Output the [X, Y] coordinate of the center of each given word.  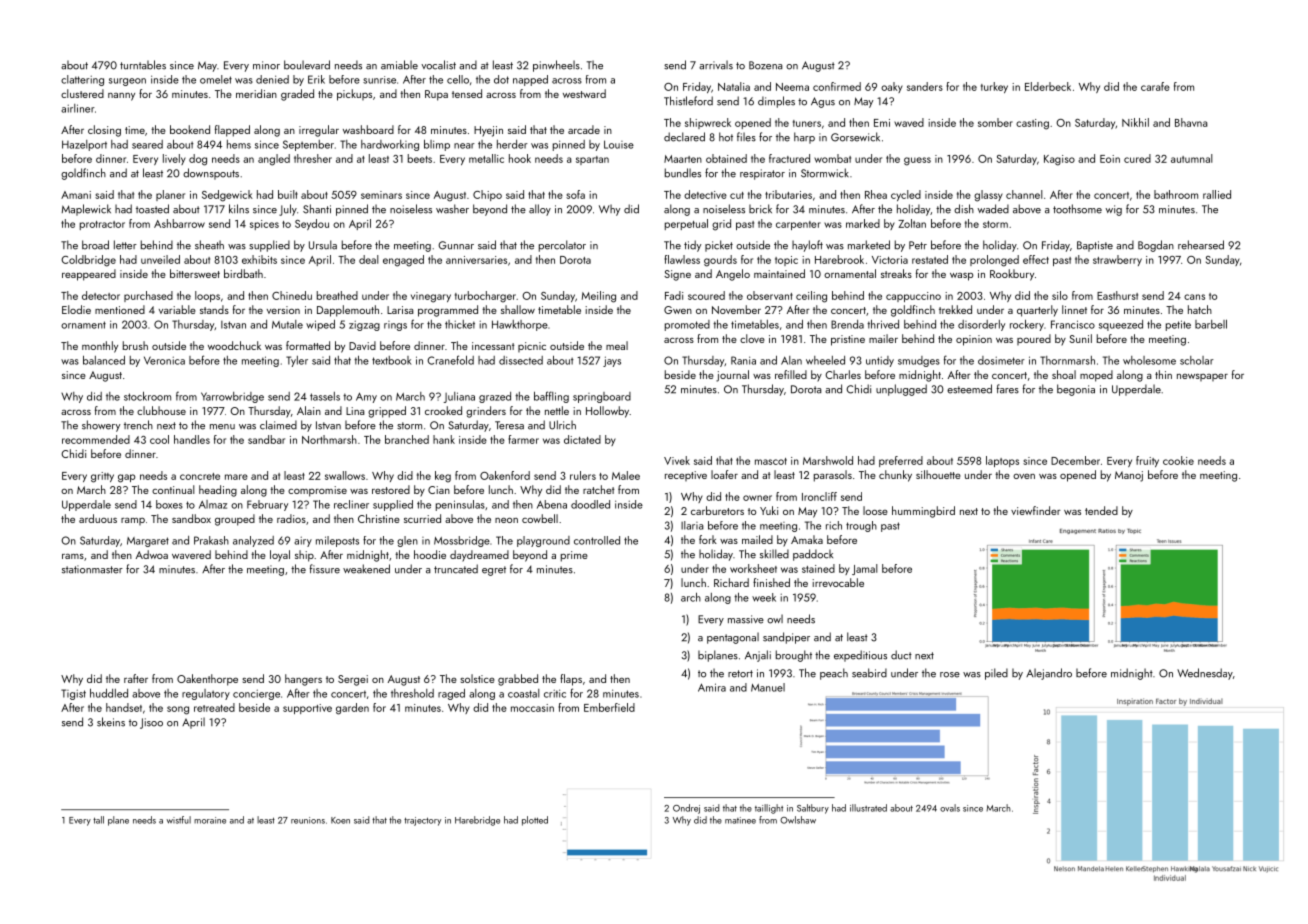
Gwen [678, 310]
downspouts [211, 174]
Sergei [353, 680]
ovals [950, 808]
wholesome [1149, 360]
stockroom [147, 396]
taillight [769, 809]
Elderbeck [1048, 86]
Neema [792, 87]
